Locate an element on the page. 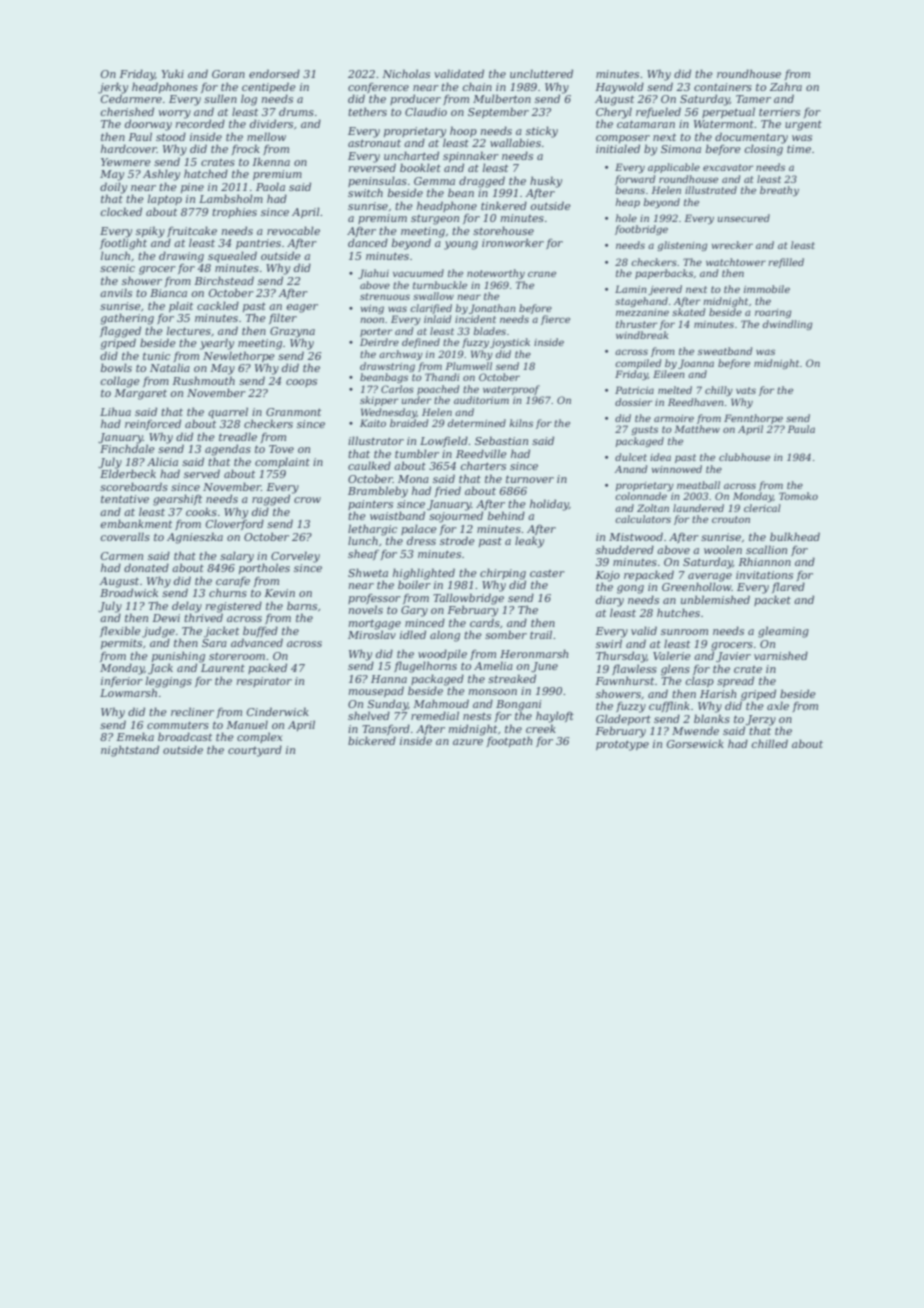 Image resolution: width=924 pixels, height=1308 pixels. footbridge is located at coordinates (641, 230).
